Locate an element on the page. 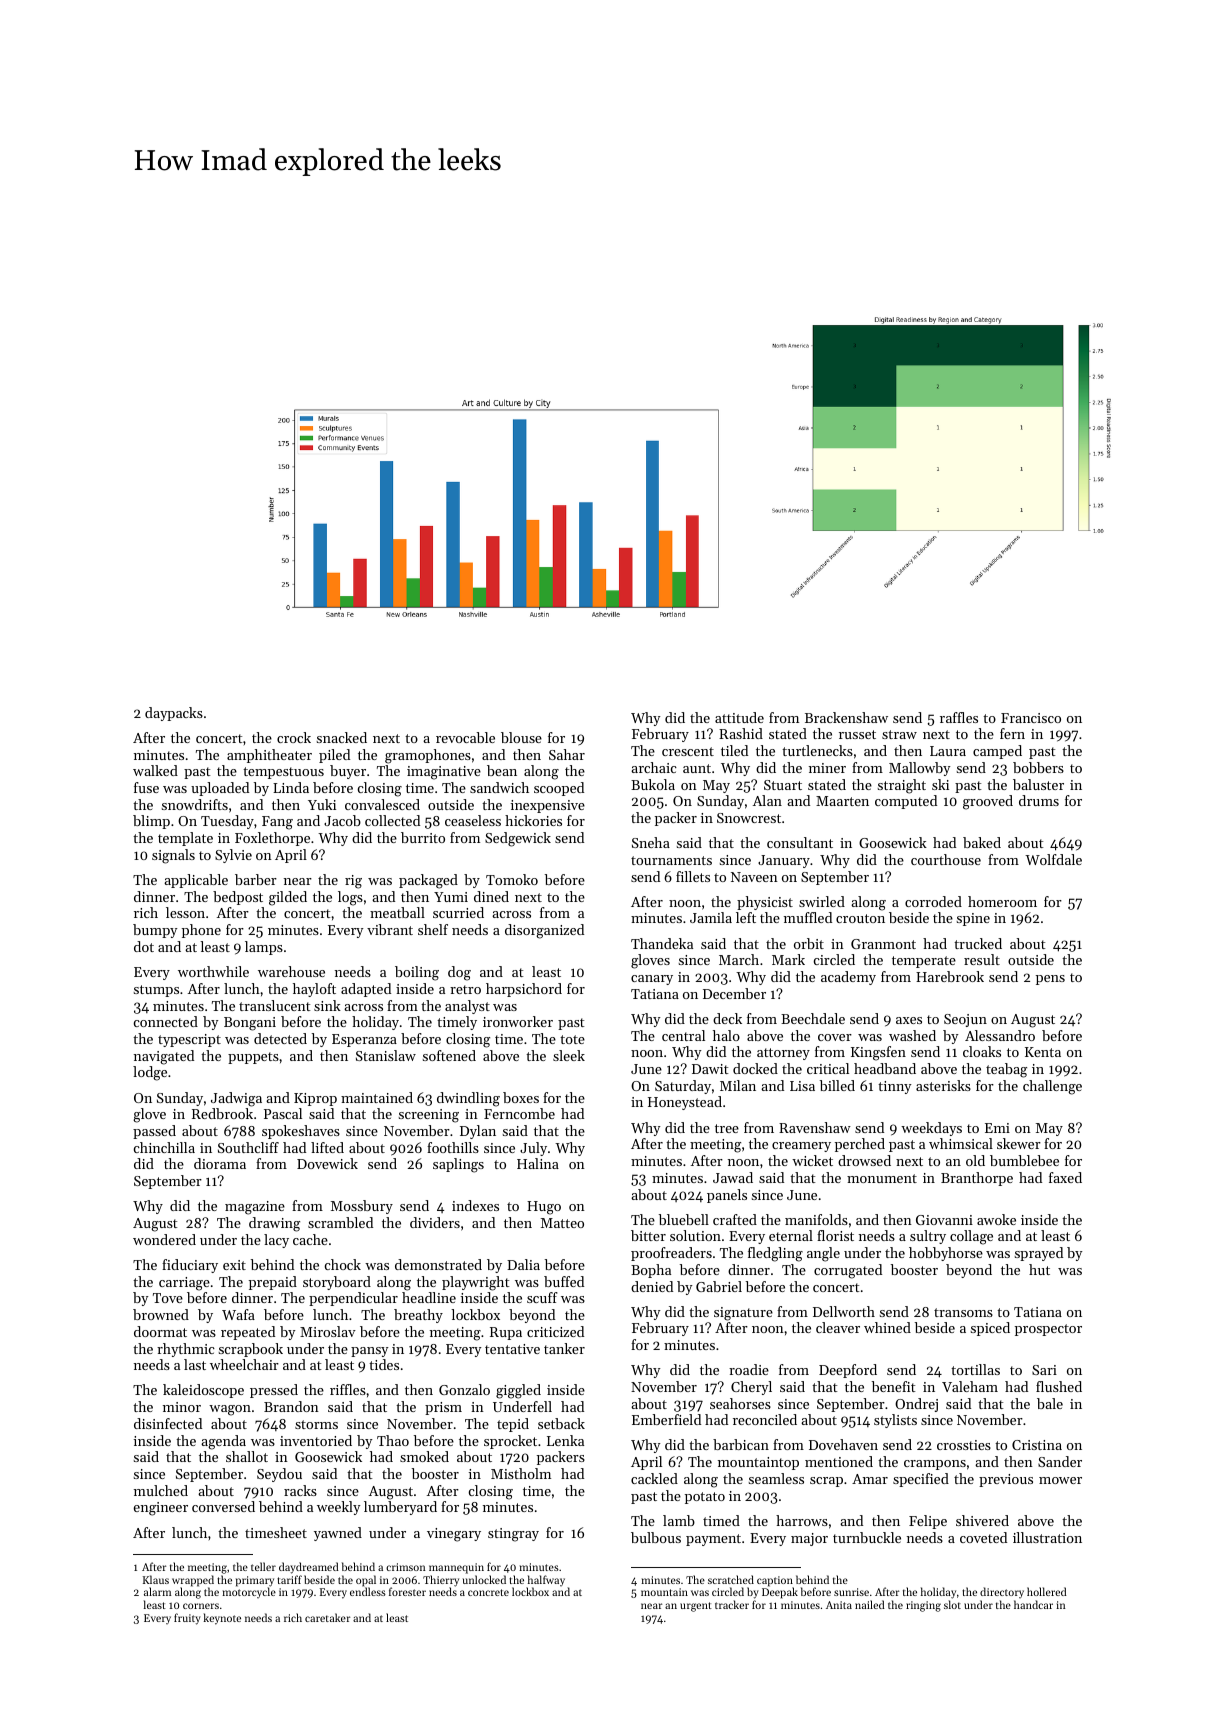  Brackenshaw is located at coordinates (846, 717).
